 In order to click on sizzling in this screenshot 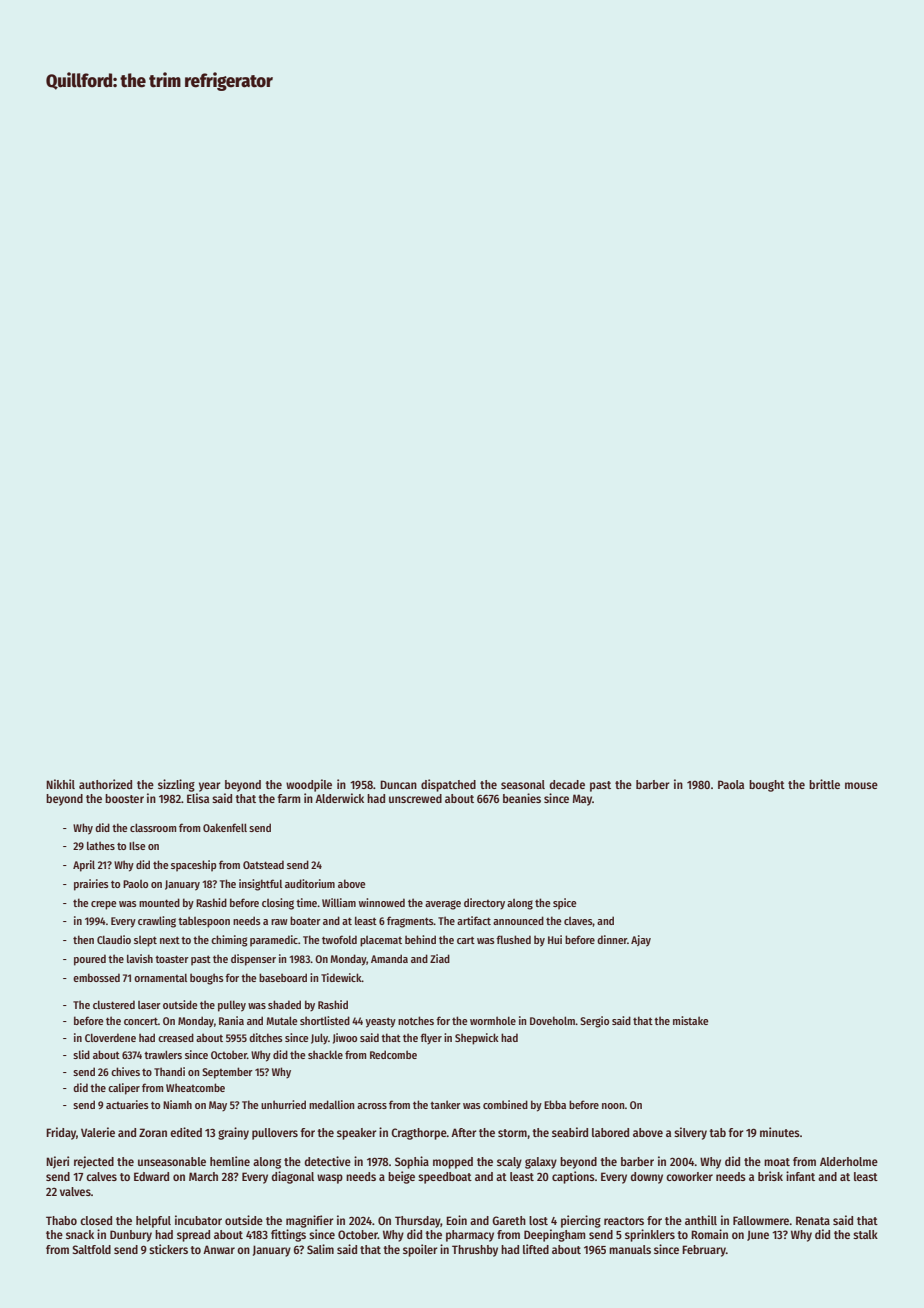, I will do `click(176, 785)`.
